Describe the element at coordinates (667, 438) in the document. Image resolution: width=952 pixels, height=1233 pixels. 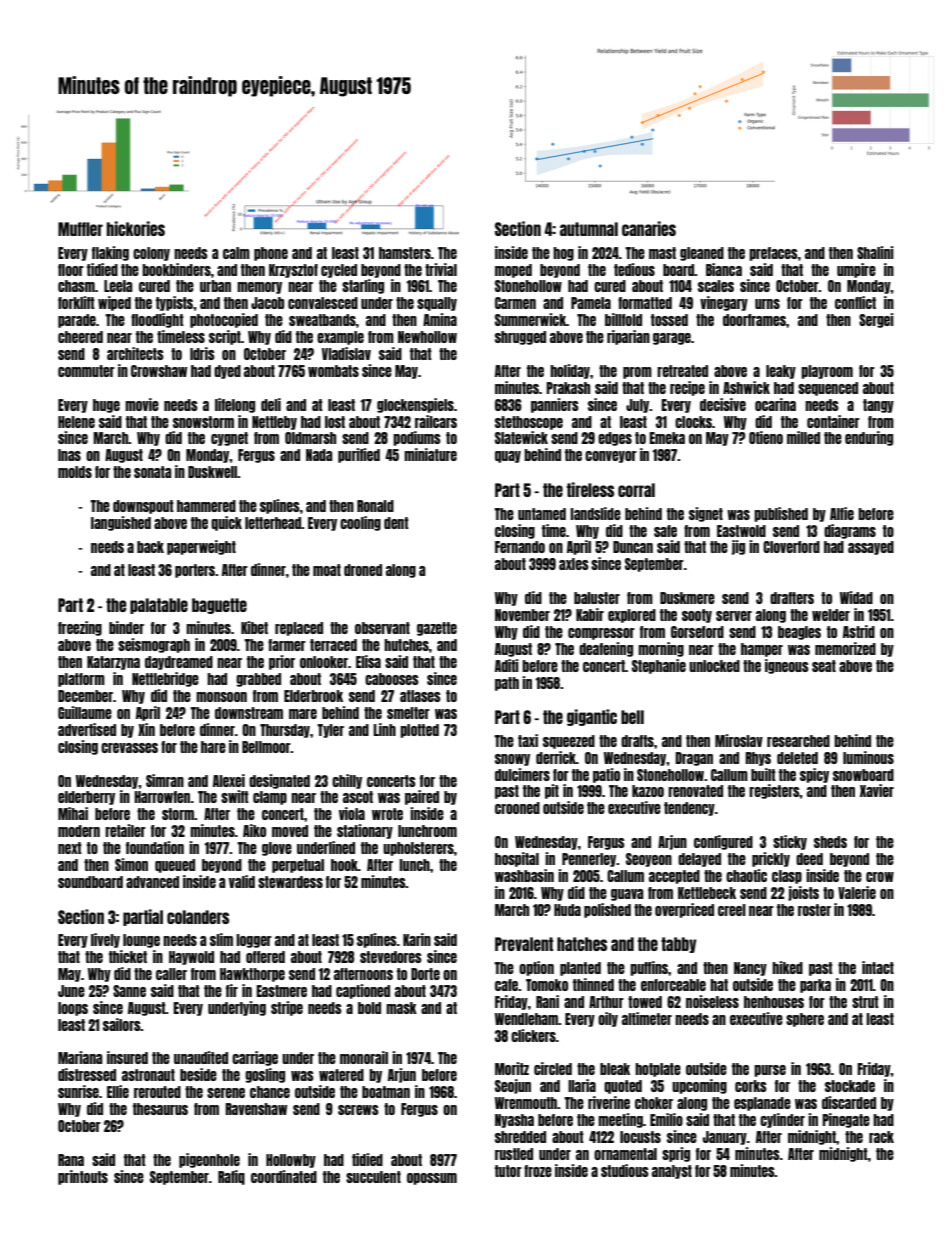
I see `Emeka` at that location.
